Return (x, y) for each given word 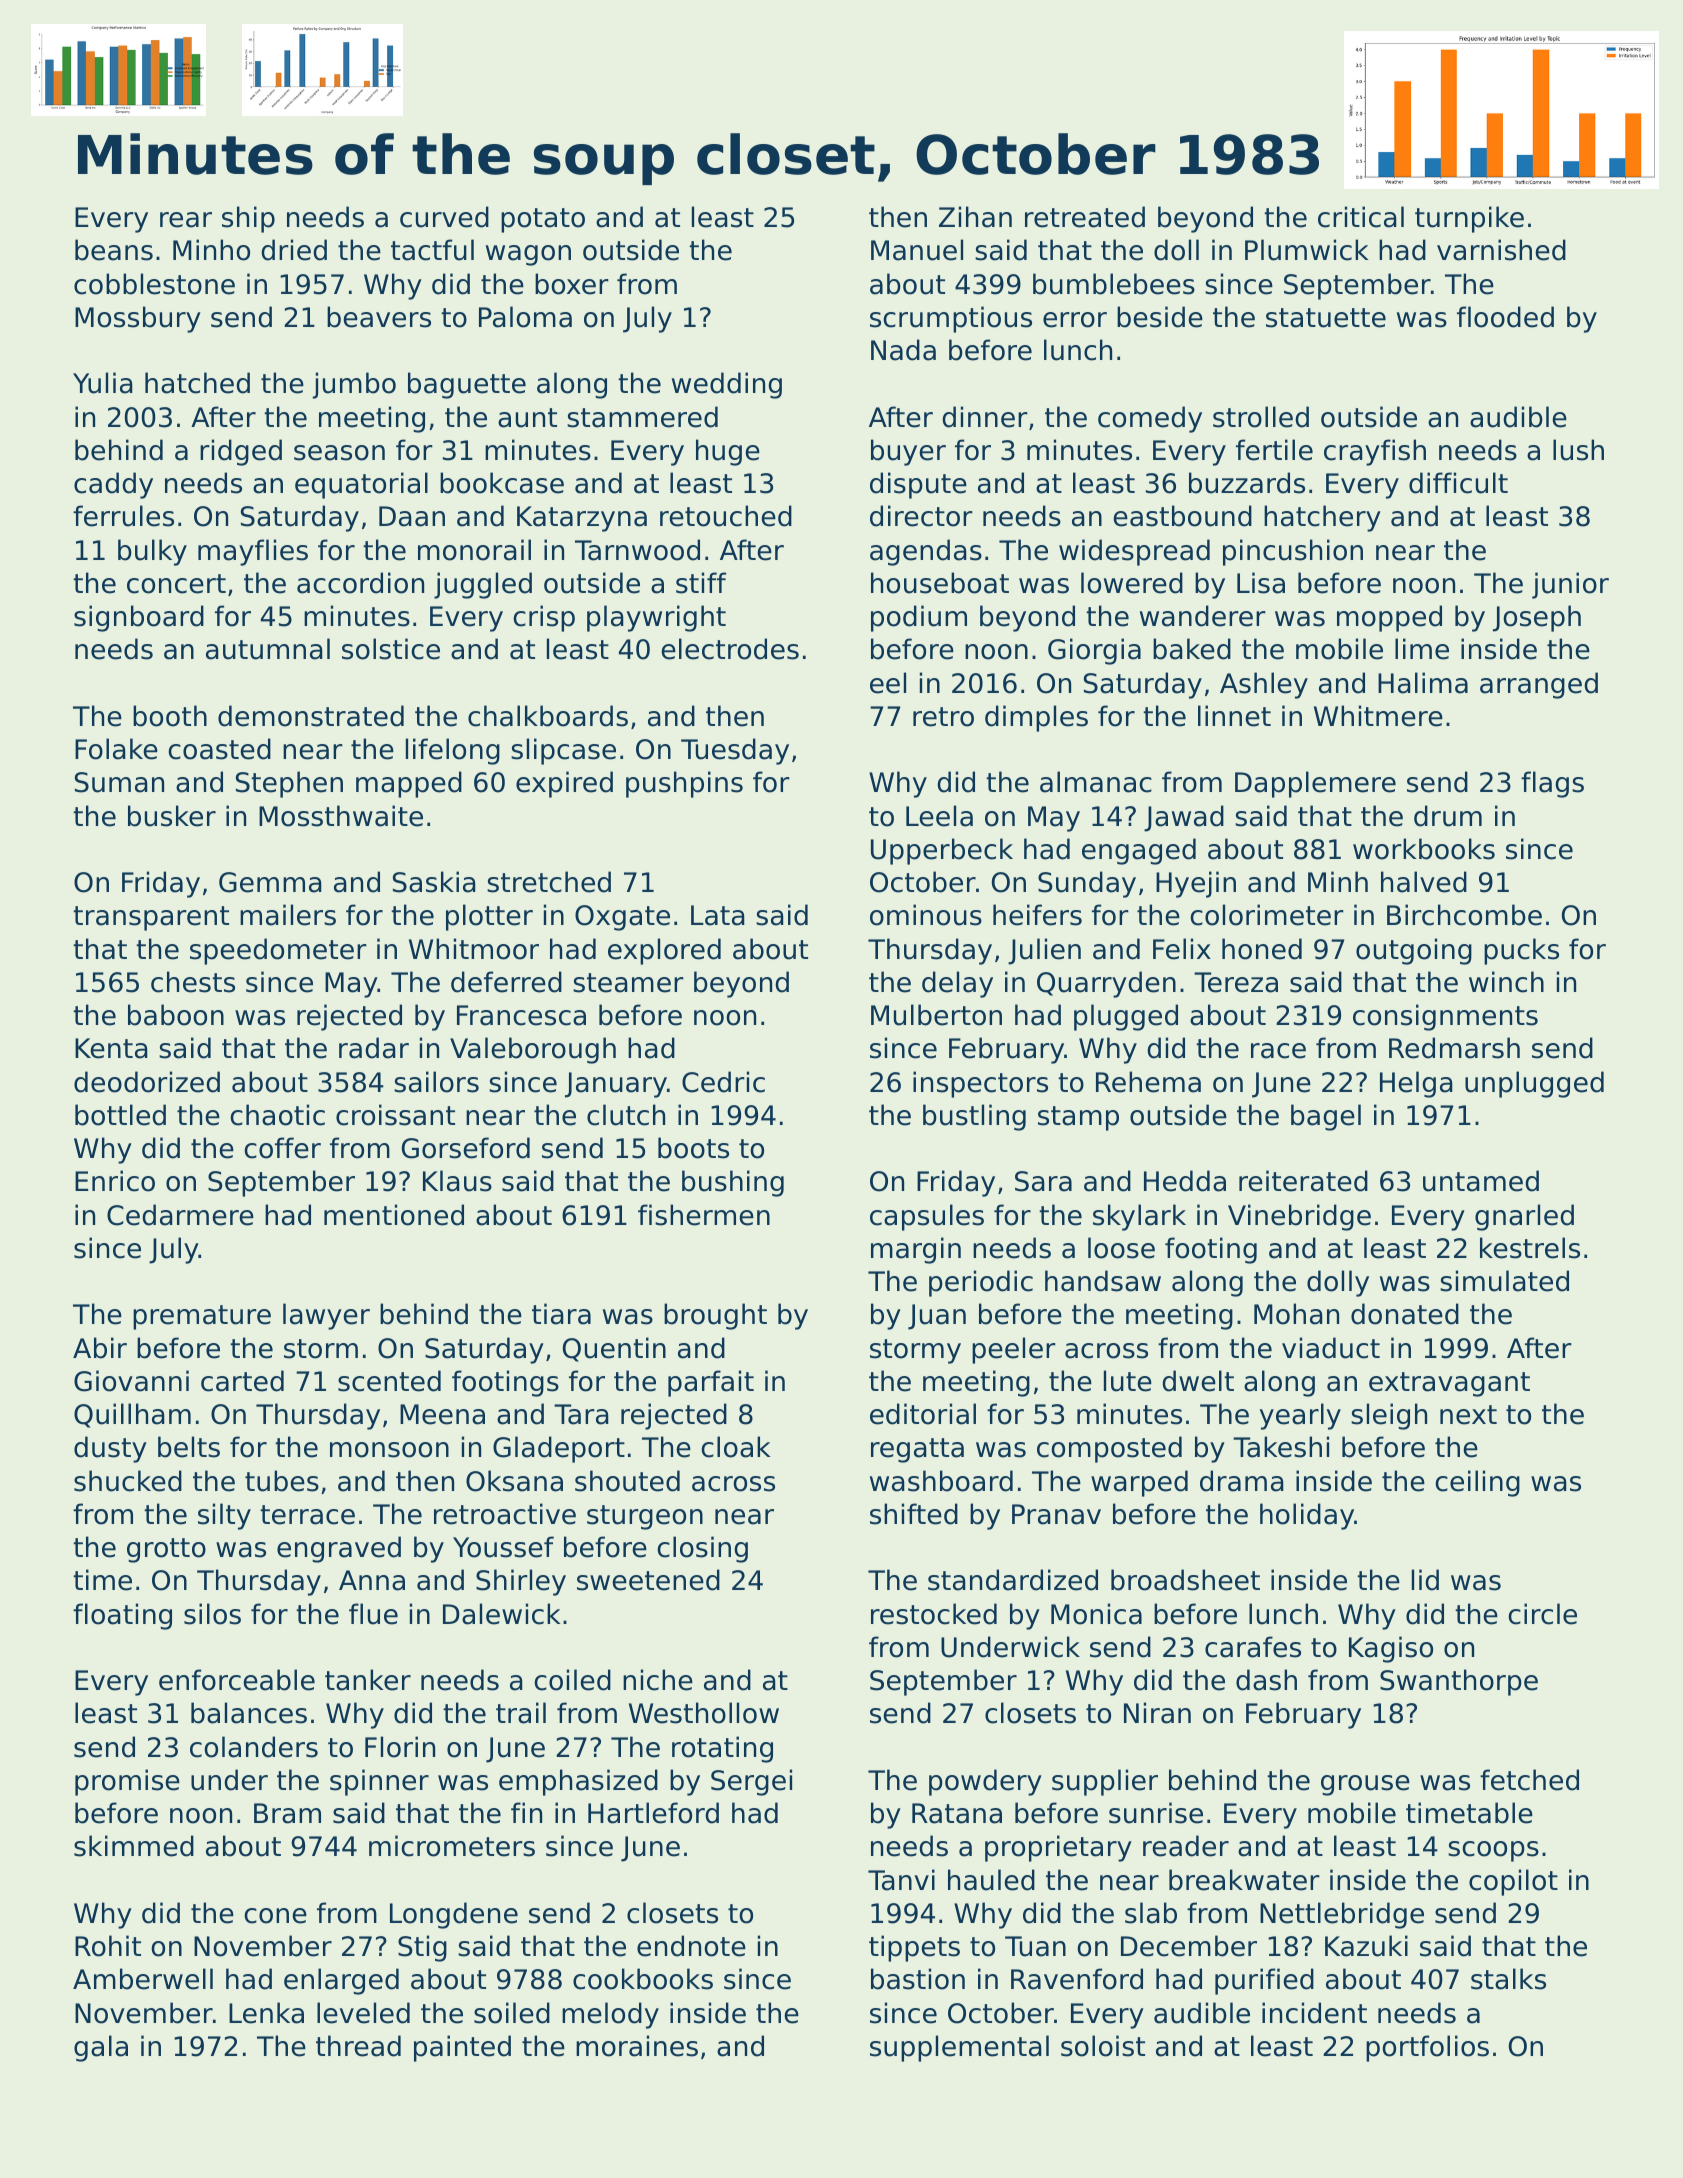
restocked (934, 1614)
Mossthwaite (341, 816)
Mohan (1296, 1314)
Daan (412, 516)
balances (249, 1713)
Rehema (1148, 1082)
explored (664, 951)
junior (1570, 585)
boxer (572, 284)
